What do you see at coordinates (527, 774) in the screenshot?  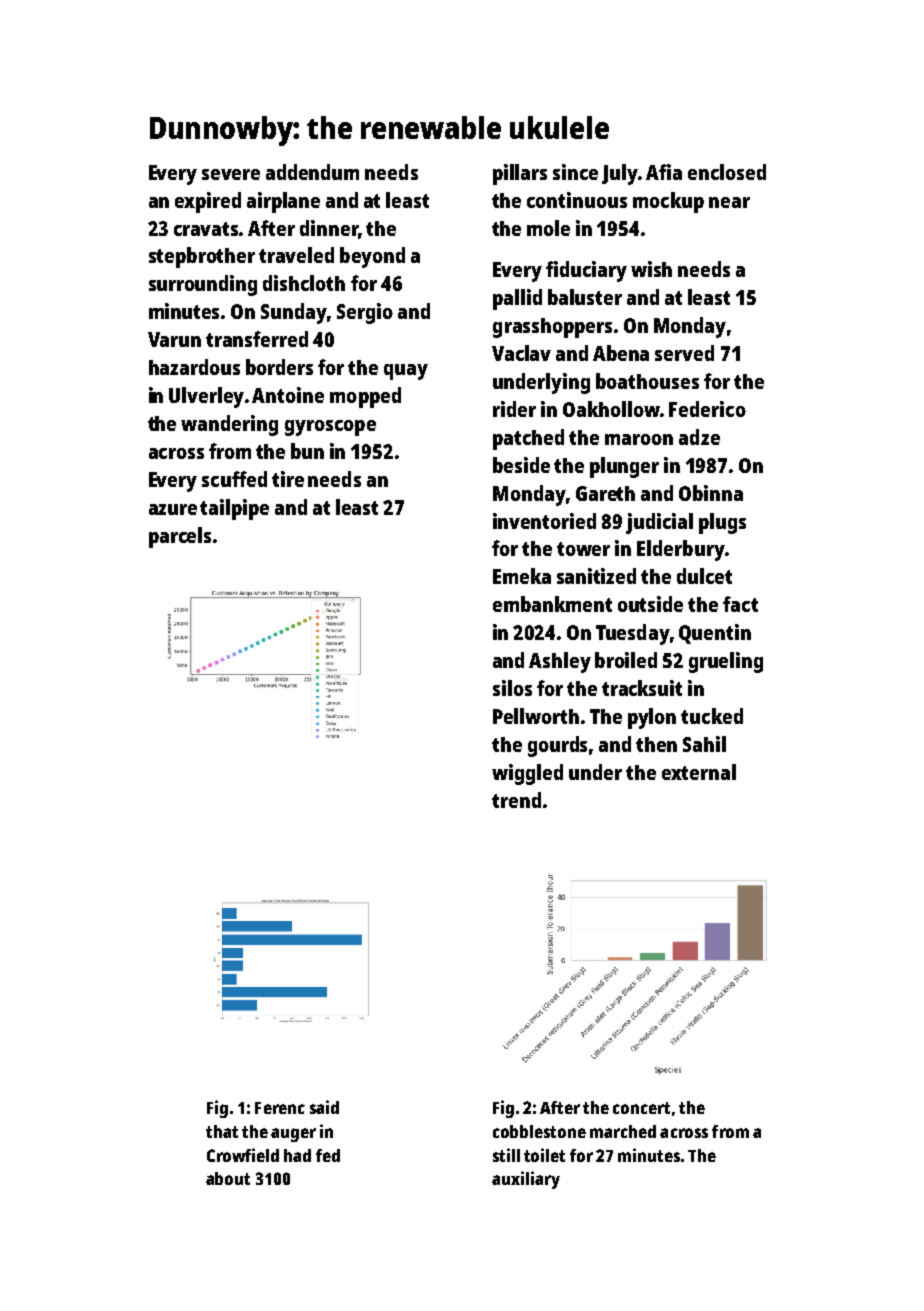 I see `wiggled` at bounding box center [527, 774].
